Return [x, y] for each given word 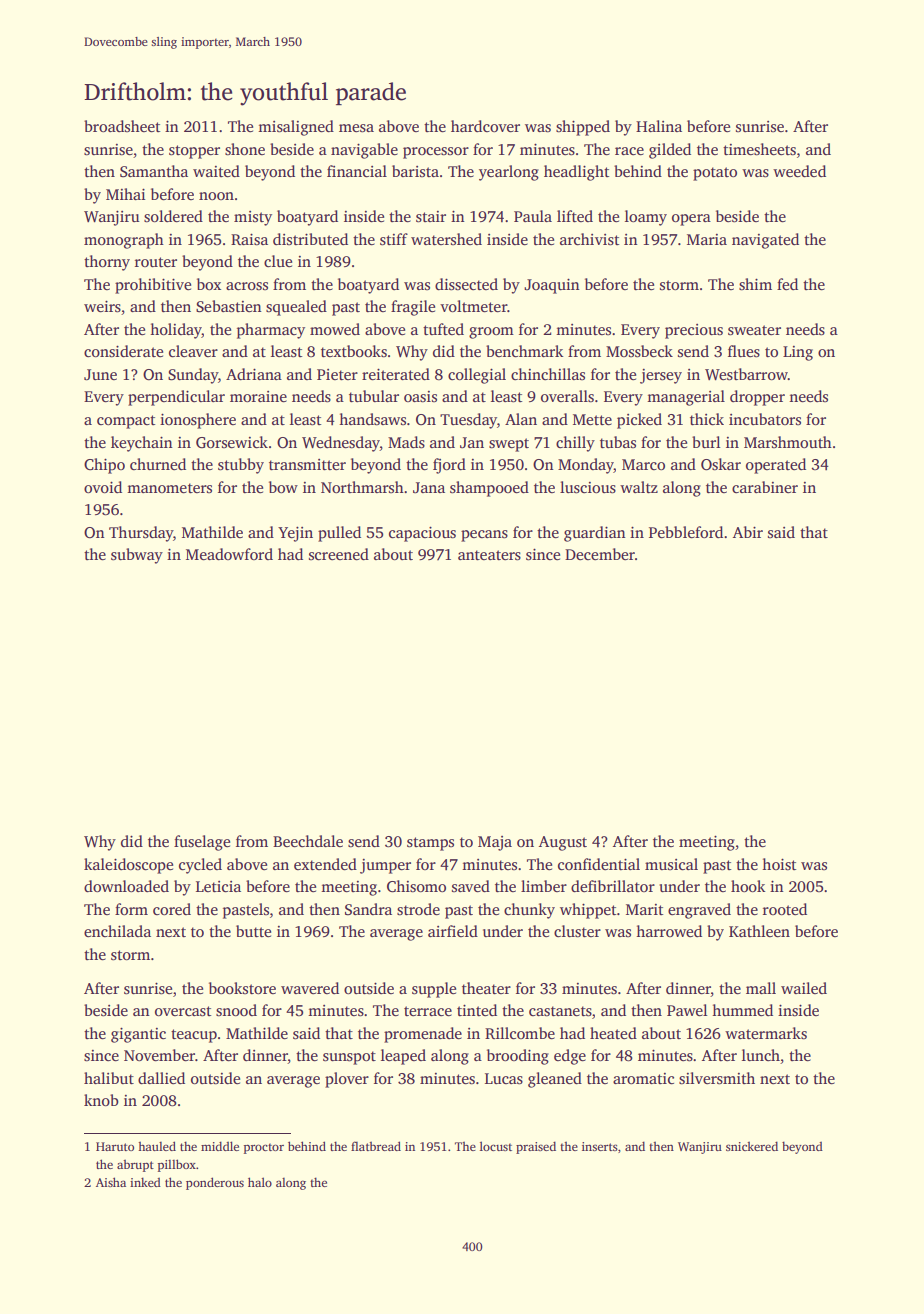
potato [715, 174]
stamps [430, 844]
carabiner [765, 487]
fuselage [202, 843]
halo [260, 1182]
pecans [484, 536]
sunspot [349, 1058]
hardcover [485, 126]
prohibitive [153, 286]
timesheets [759, 149]
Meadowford [229, 554]
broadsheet [122, 126]
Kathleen [759, 931]
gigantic [138, 1035]
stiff [394, 239]
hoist [779, 864]
